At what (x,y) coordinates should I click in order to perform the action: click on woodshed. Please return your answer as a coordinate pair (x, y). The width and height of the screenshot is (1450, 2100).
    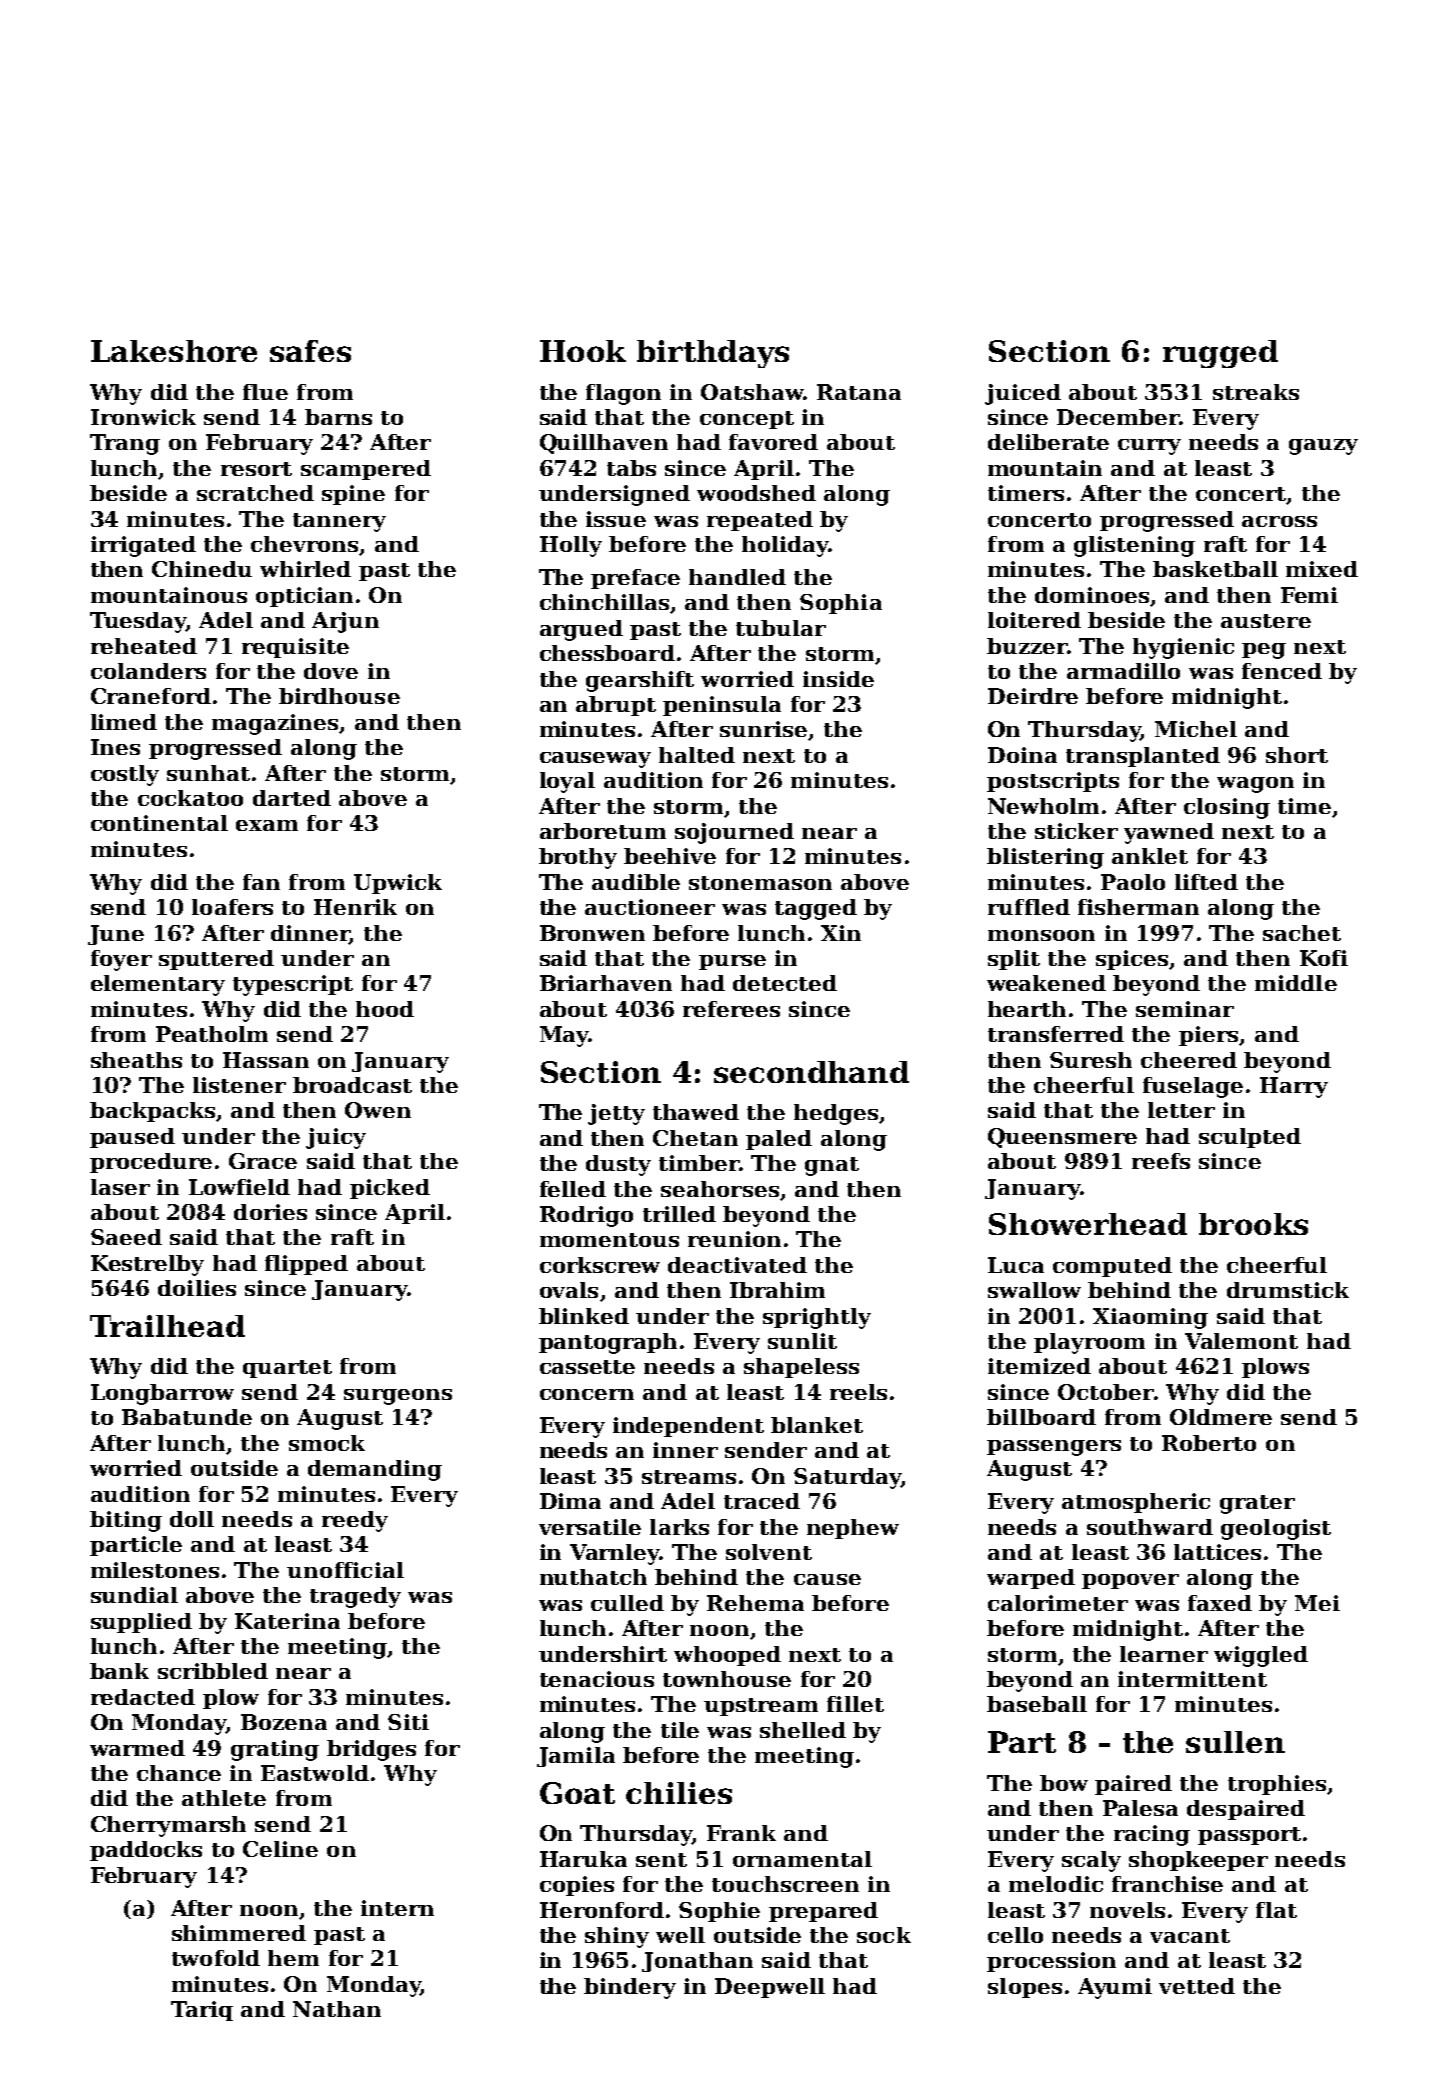
    Looking at the image, I should click on (756, 493).
